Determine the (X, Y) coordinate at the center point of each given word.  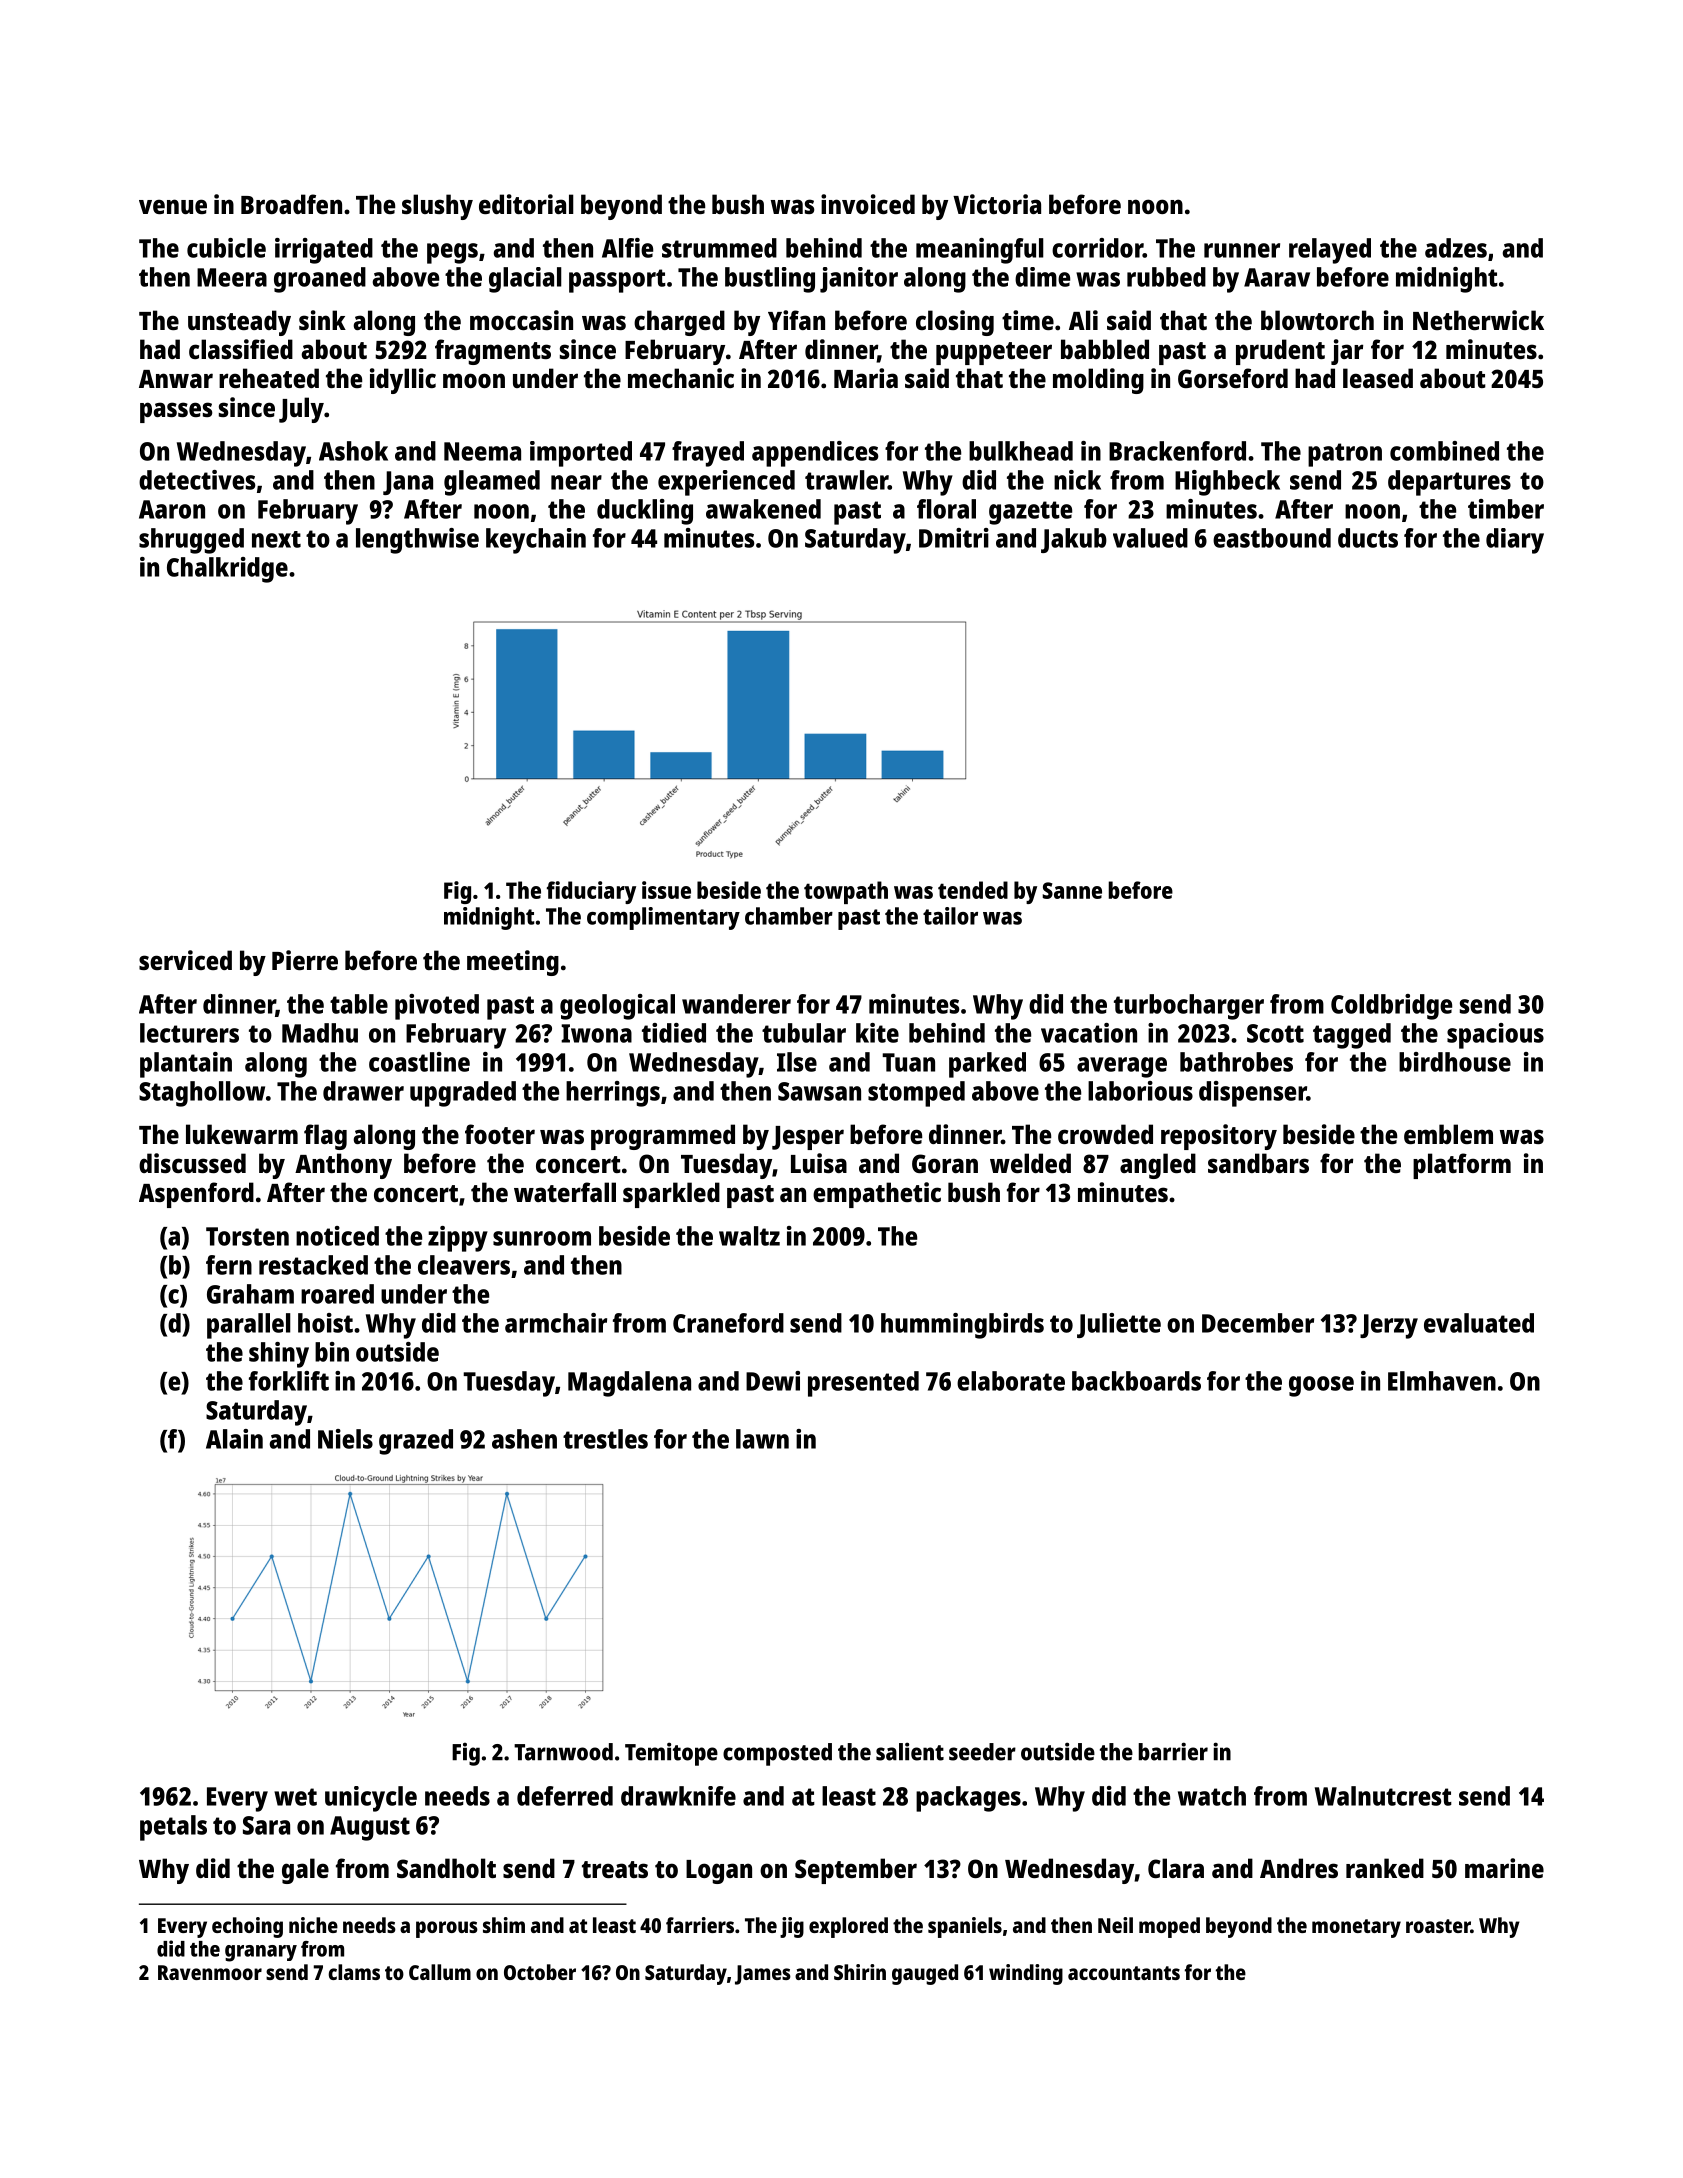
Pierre (305, 960)
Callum (440, 1972)
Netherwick (1478, 320)
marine (1504, 1868)
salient (910, 1751)
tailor (950, 916)
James (763, 1975)
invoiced (868, 204)
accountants (1124, 1973)
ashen (524, 1439)
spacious (1495, 1036)
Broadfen (291, 204)
